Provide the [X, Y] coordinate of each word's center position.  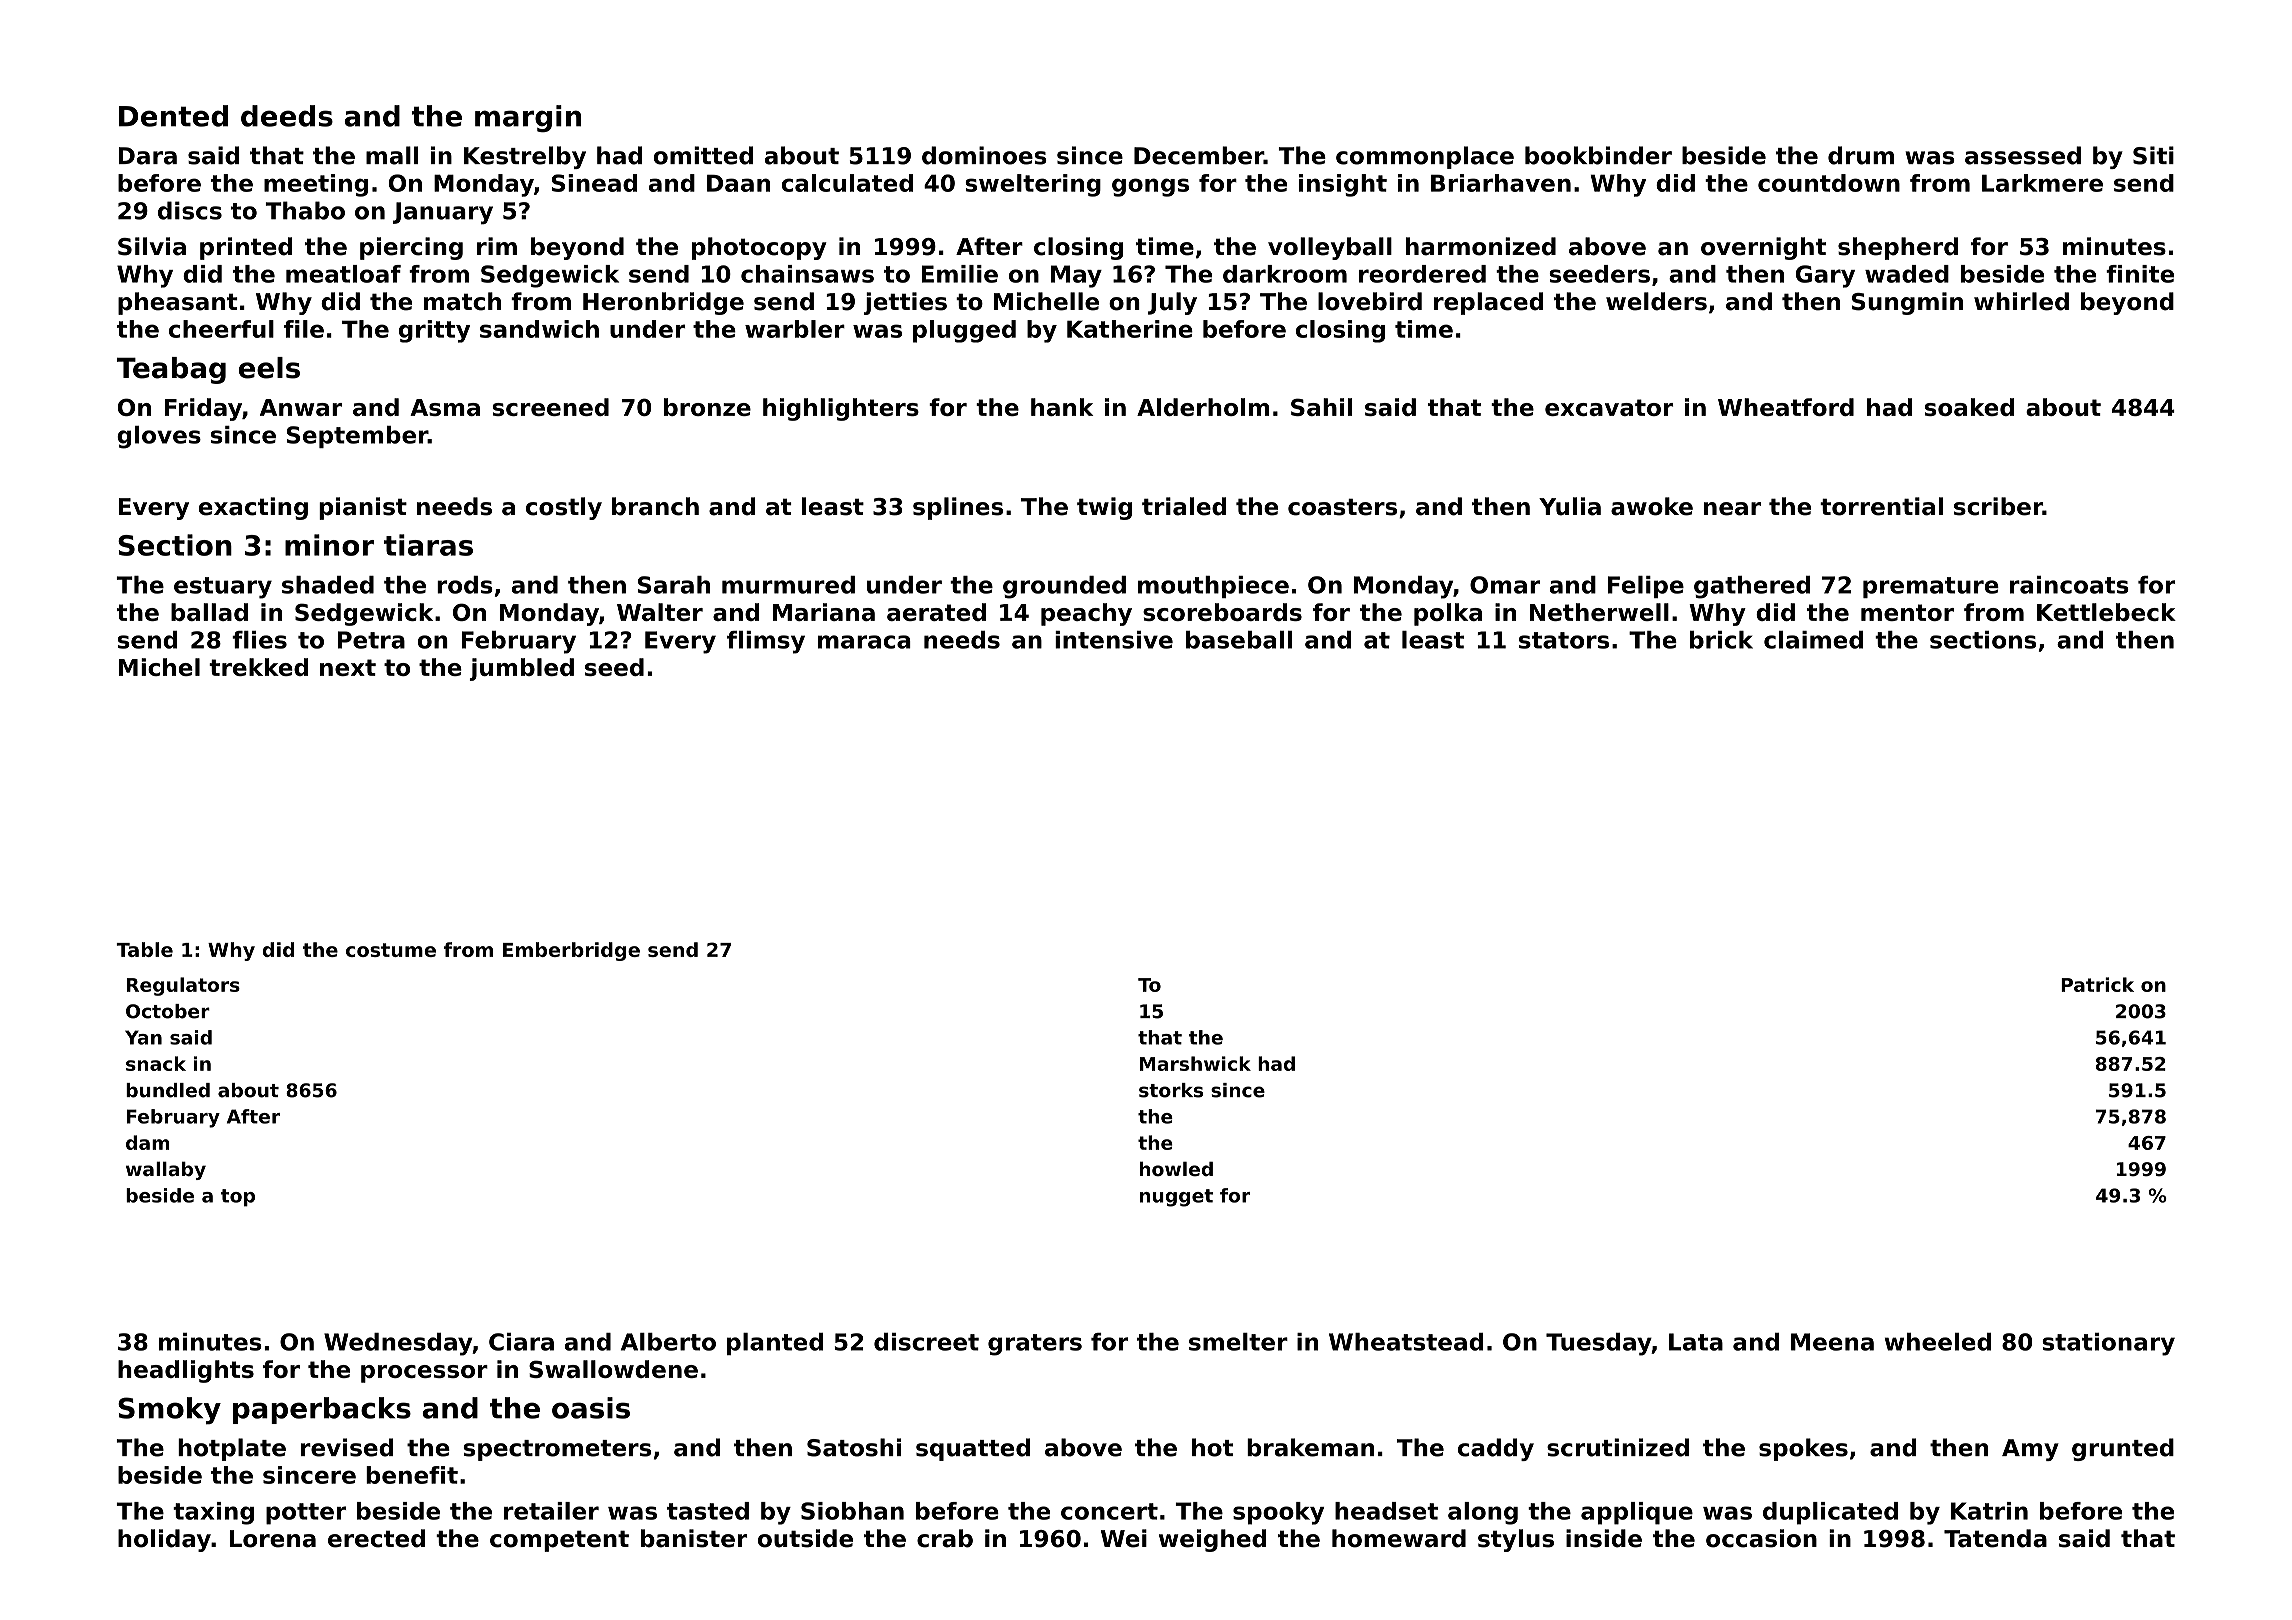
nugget [1176, 1198]
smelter [1238, 1342]
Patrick [2097, 984]
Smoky [169, 1410]
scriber [1998, 506]
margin [528, 118]
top [238, 1198]
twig [1104, 508]
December [1199, 155]
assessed [2023, 155]
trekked [258, 667]
